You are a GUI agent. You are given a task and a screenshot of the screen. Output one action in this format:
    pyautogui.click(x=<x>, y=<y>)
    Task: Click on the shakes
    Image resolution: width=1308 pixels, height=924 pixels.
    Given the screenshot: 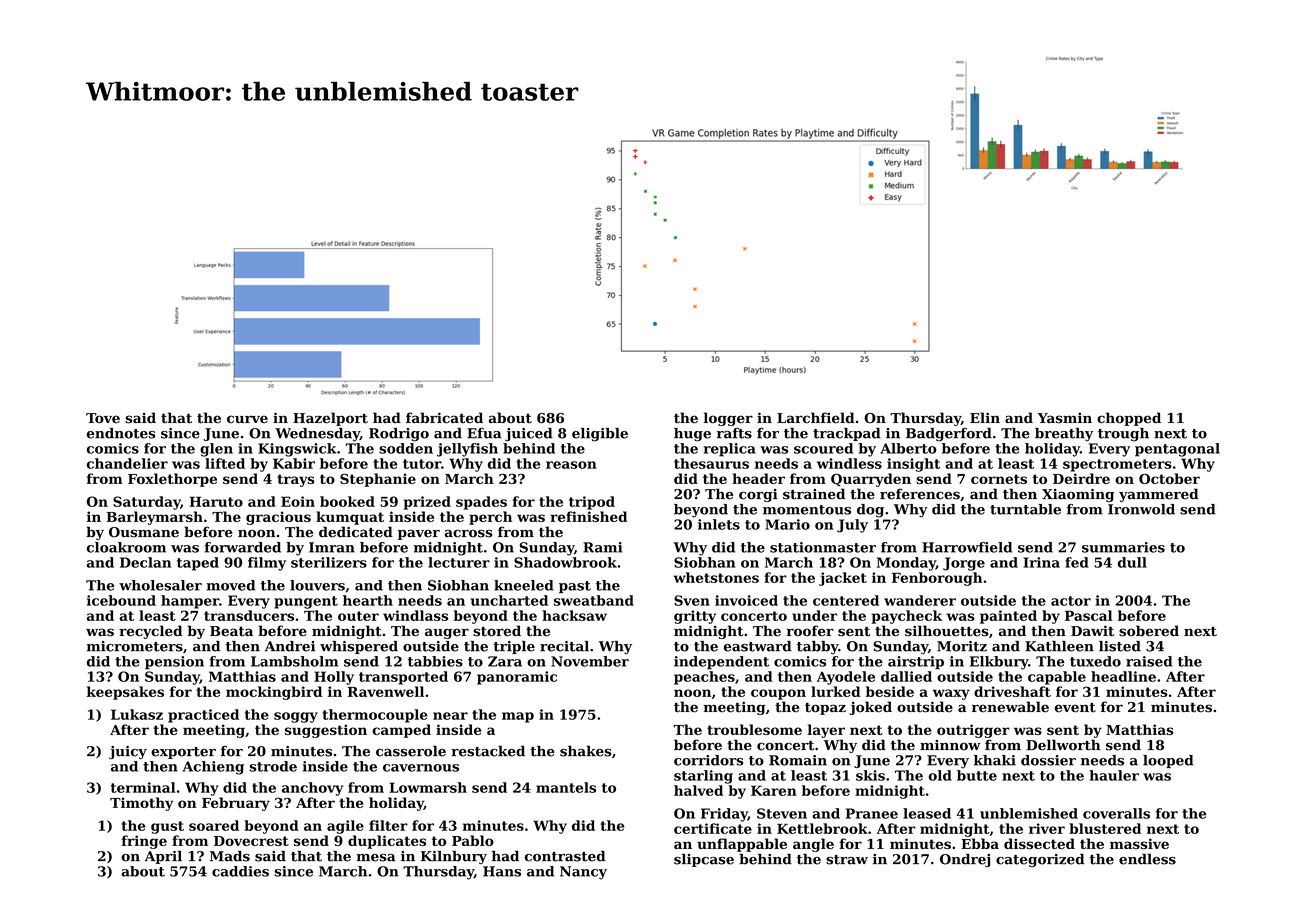 What is the action you would take?
    pyautogui.click(x=585, y=751)
